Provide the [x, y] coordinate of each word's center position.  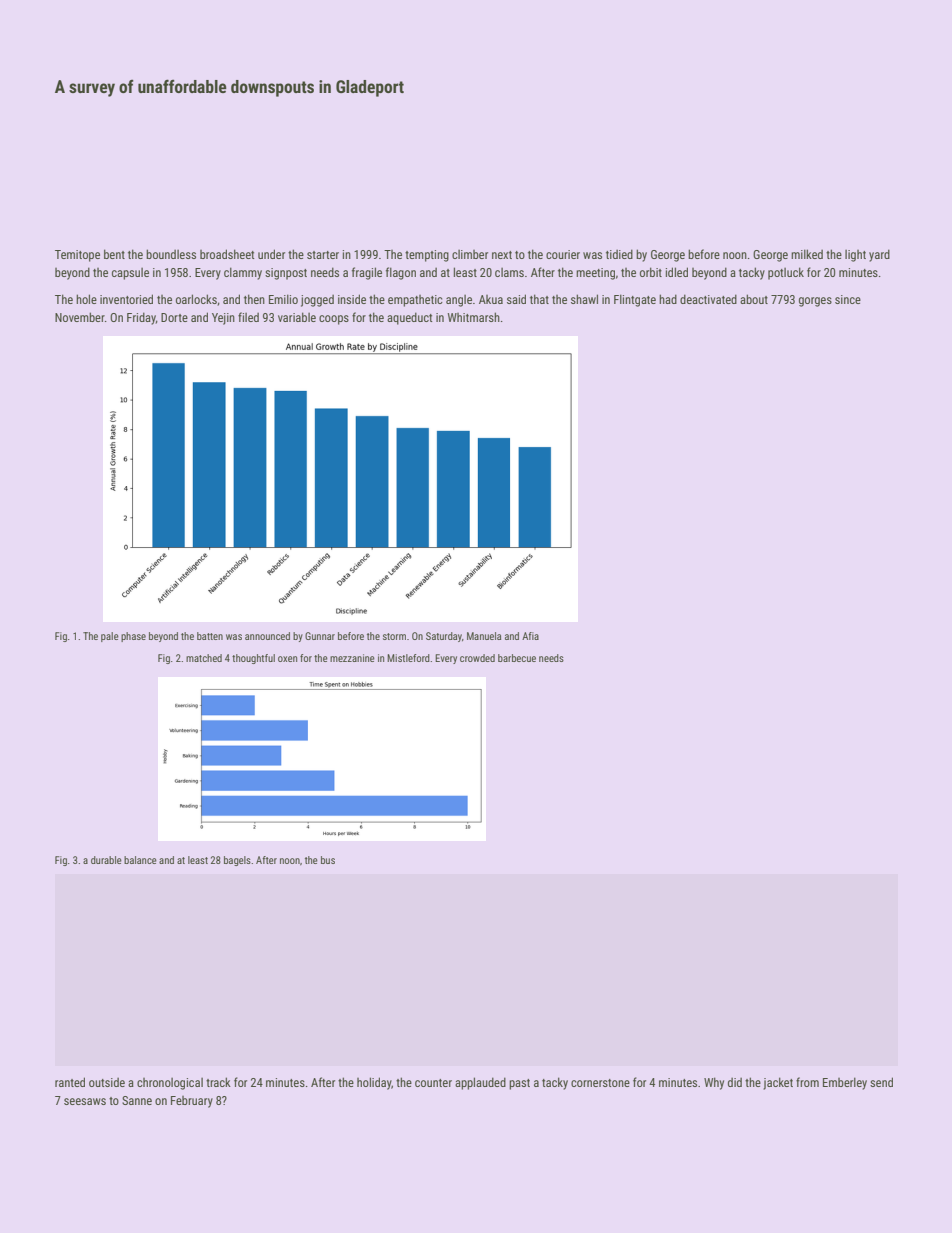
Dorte [174, 317]
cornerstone [600, 1083]
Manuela [484, 636]
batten [210, 636]
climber [470, 254]
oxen [287, 659]
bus [328, 860]
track [218, 1082]
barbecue [517, 658]
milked [807, 254]
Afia [530, 636]
